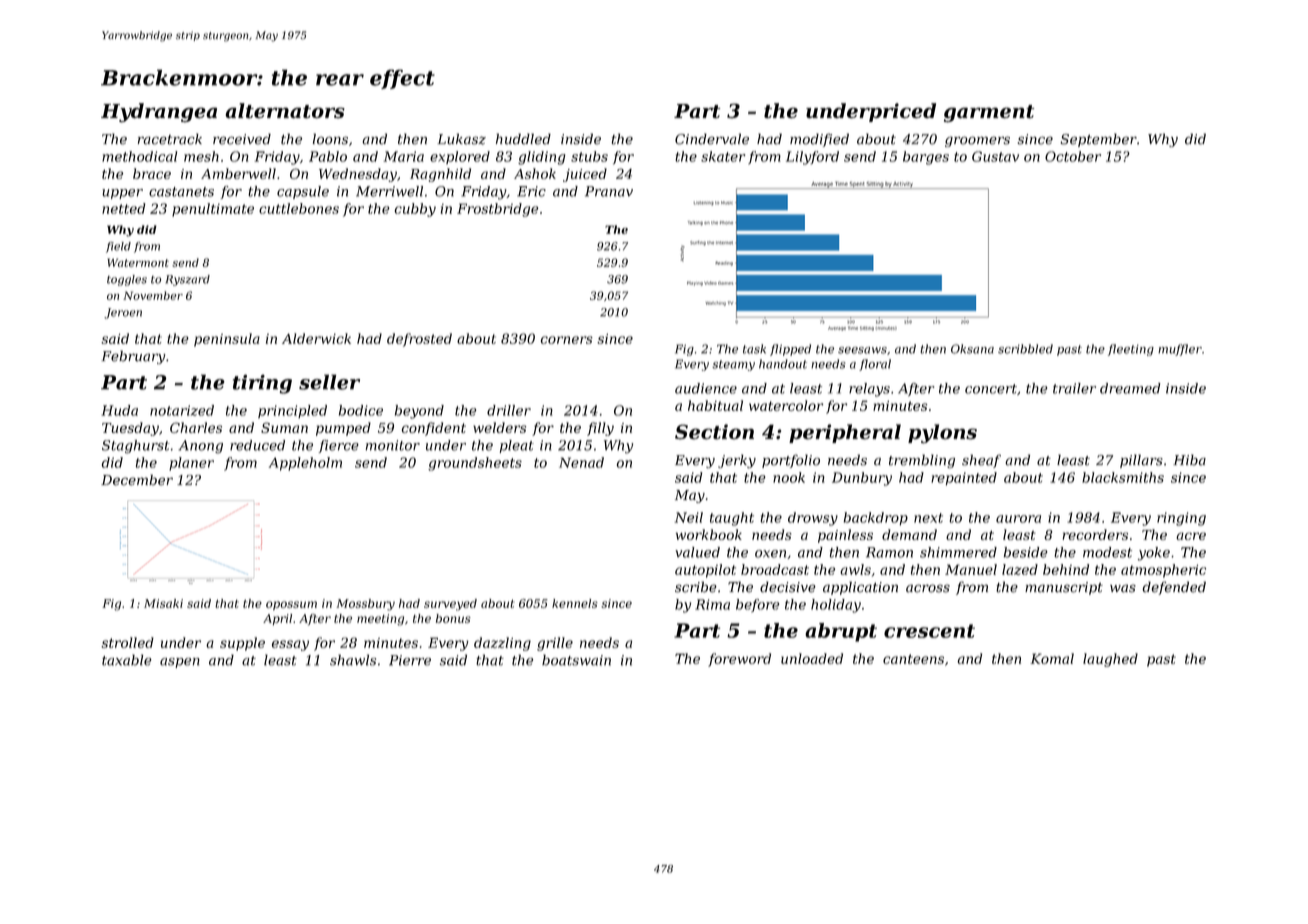 The height and width of the page is (924, 1308). What do you see at coordinates (737, 461) in the page?
I see `jerky` at bounding box center [737, 461].
